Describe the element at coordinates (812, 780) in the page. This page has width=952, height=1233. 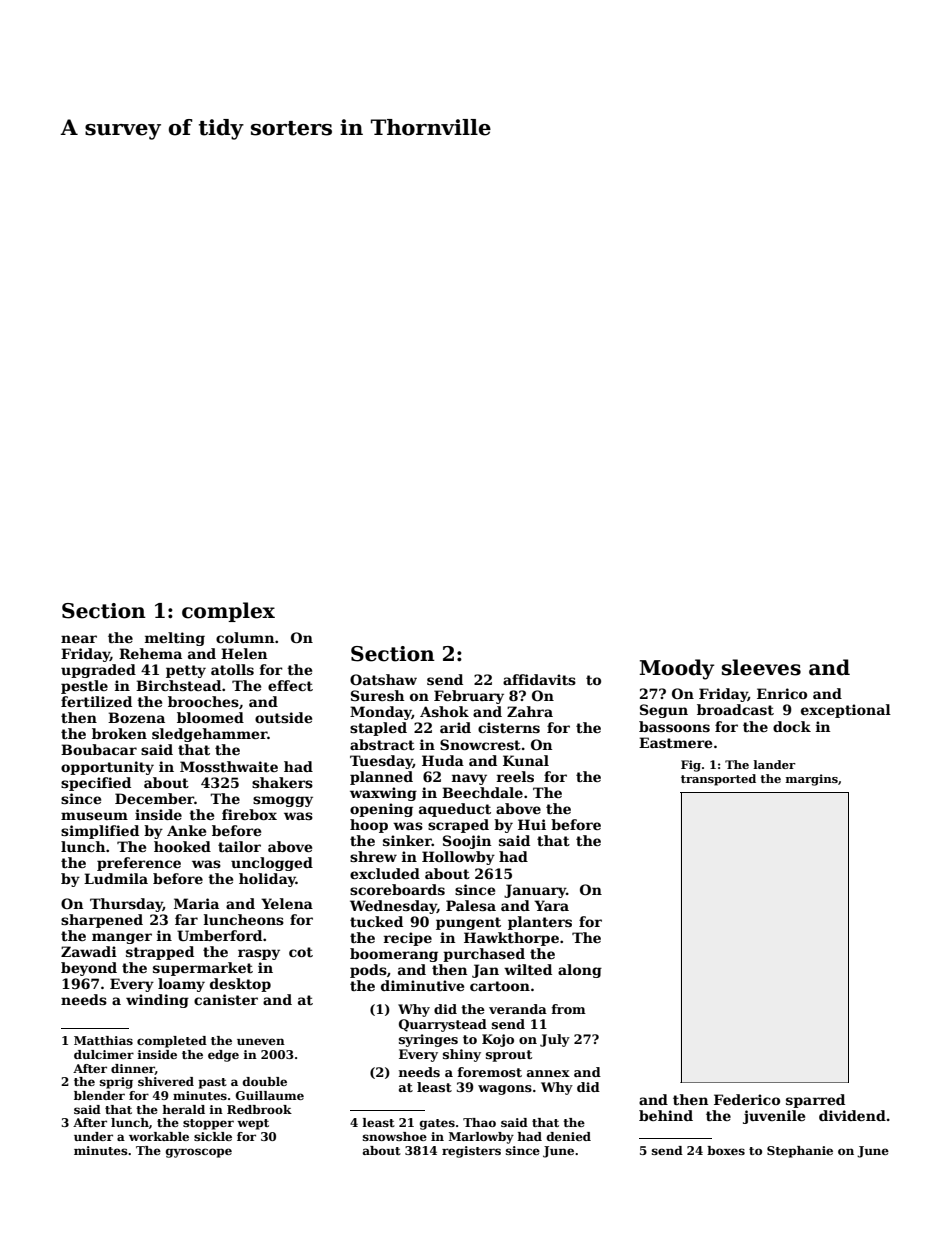
I see `margins` at that location.
